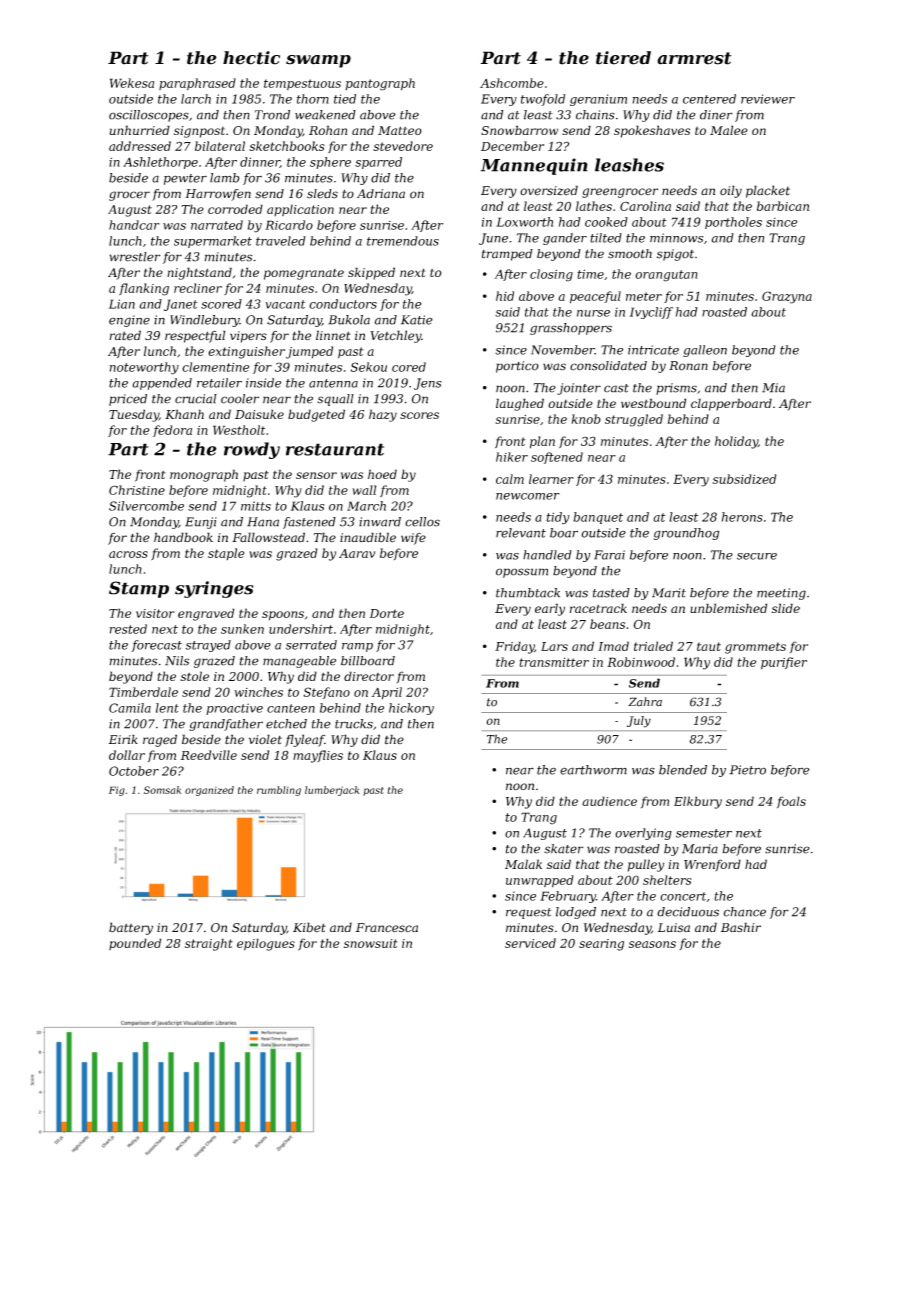 The width and height of the screenshot is (924, 1308). What do you see at coordinates (694, 58) in the screenshot?
I see `armrest` at bounding box center [694, 58].
